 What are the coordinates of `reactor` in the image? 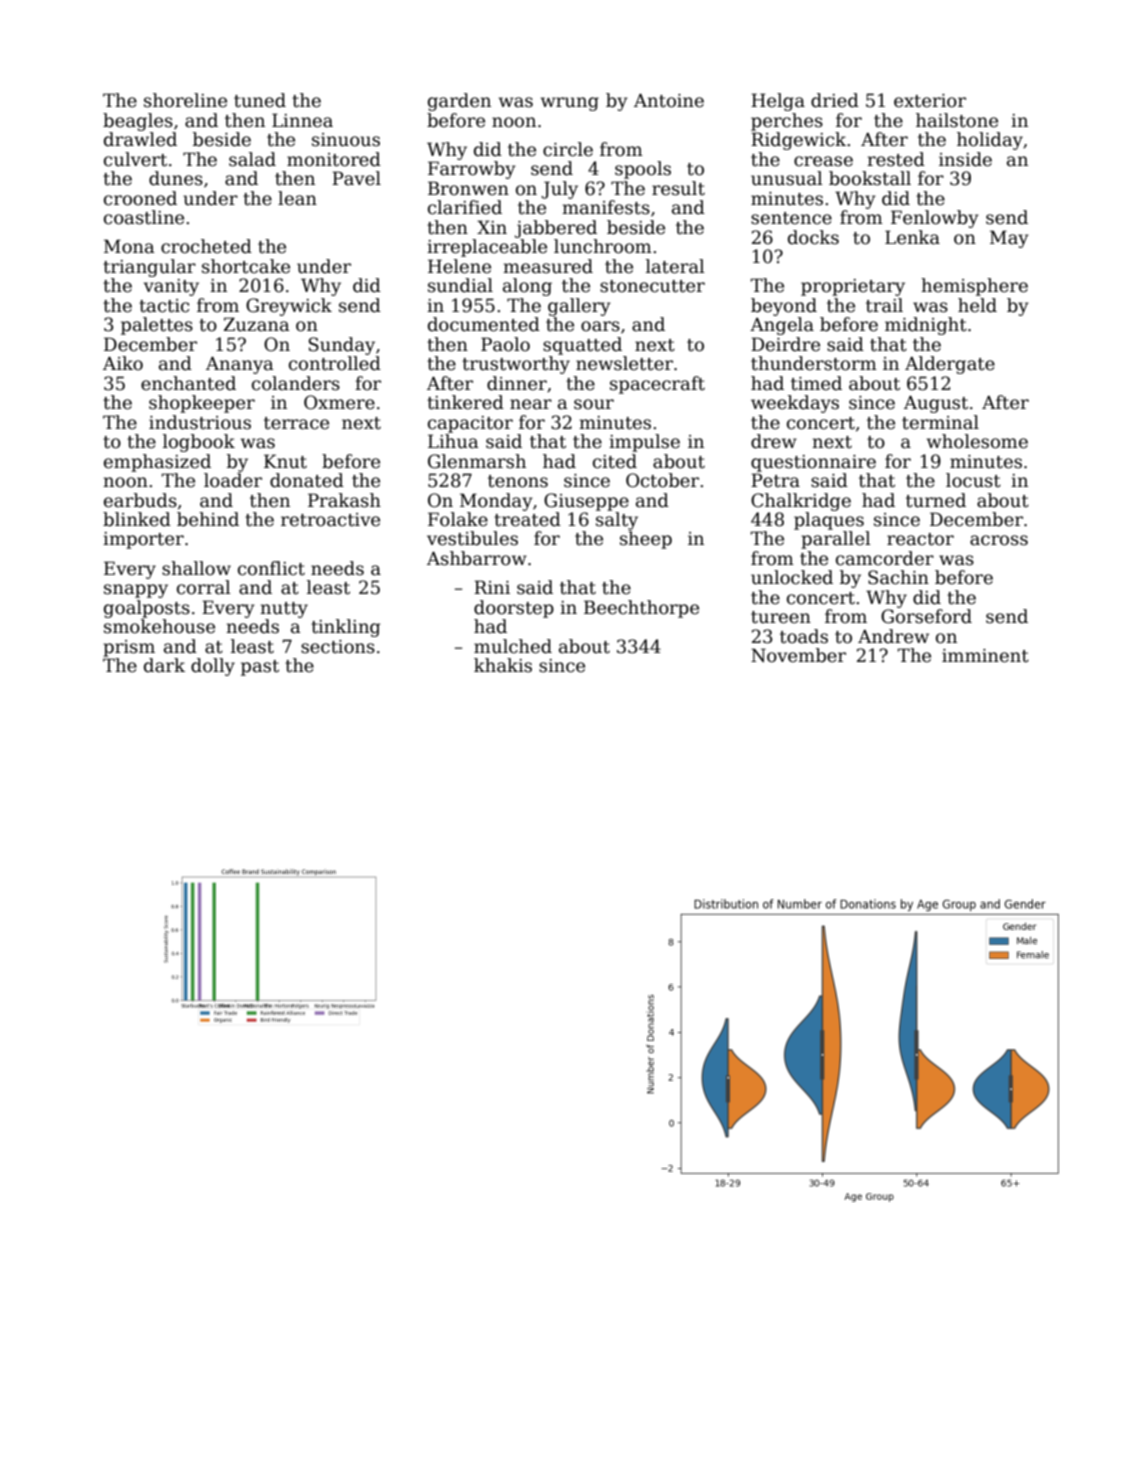 It's located at (920, 539).
